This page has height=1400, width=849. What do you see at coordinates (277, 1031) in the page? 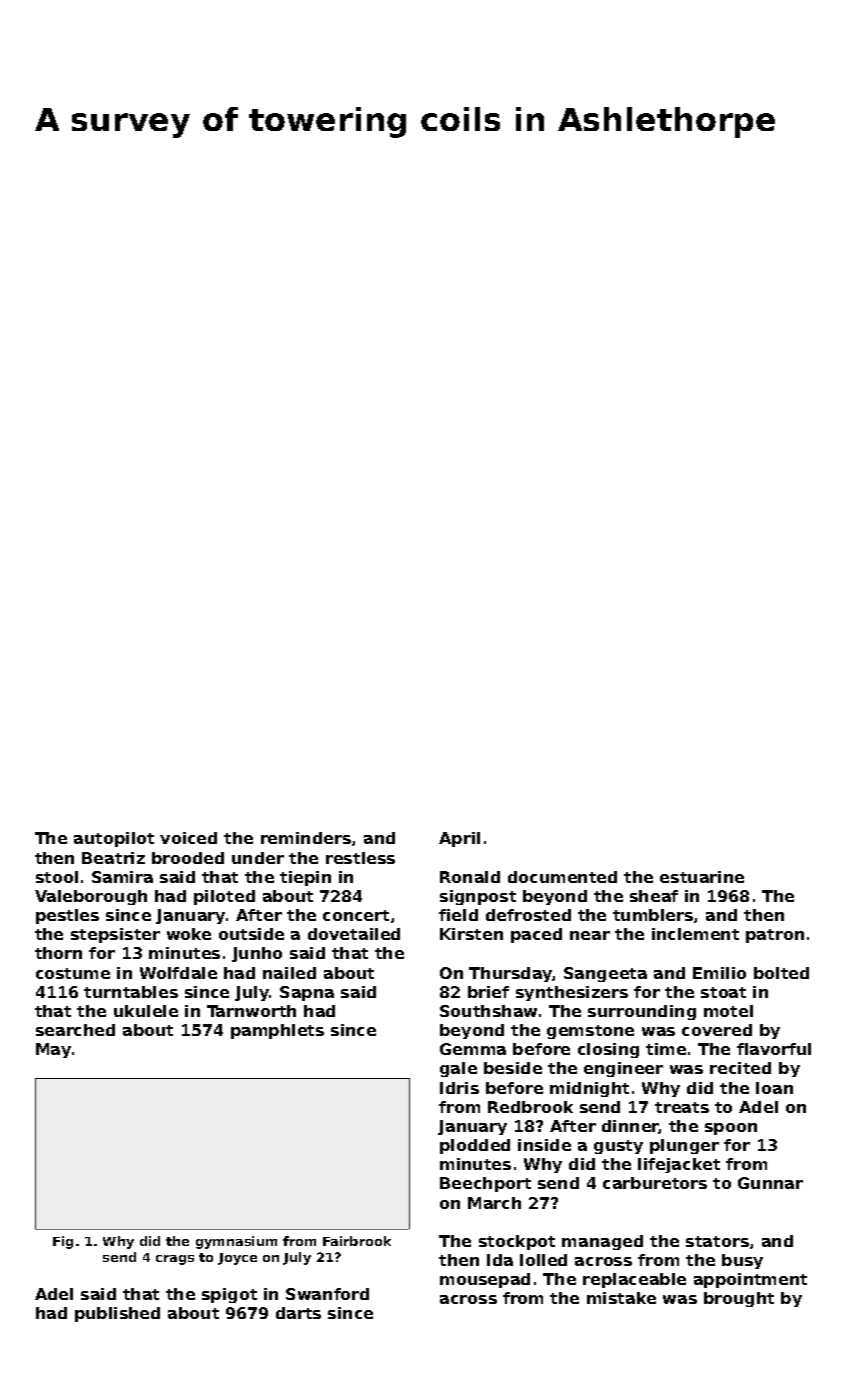
I see `pamphlets` at bounding box center [277, 1031].
